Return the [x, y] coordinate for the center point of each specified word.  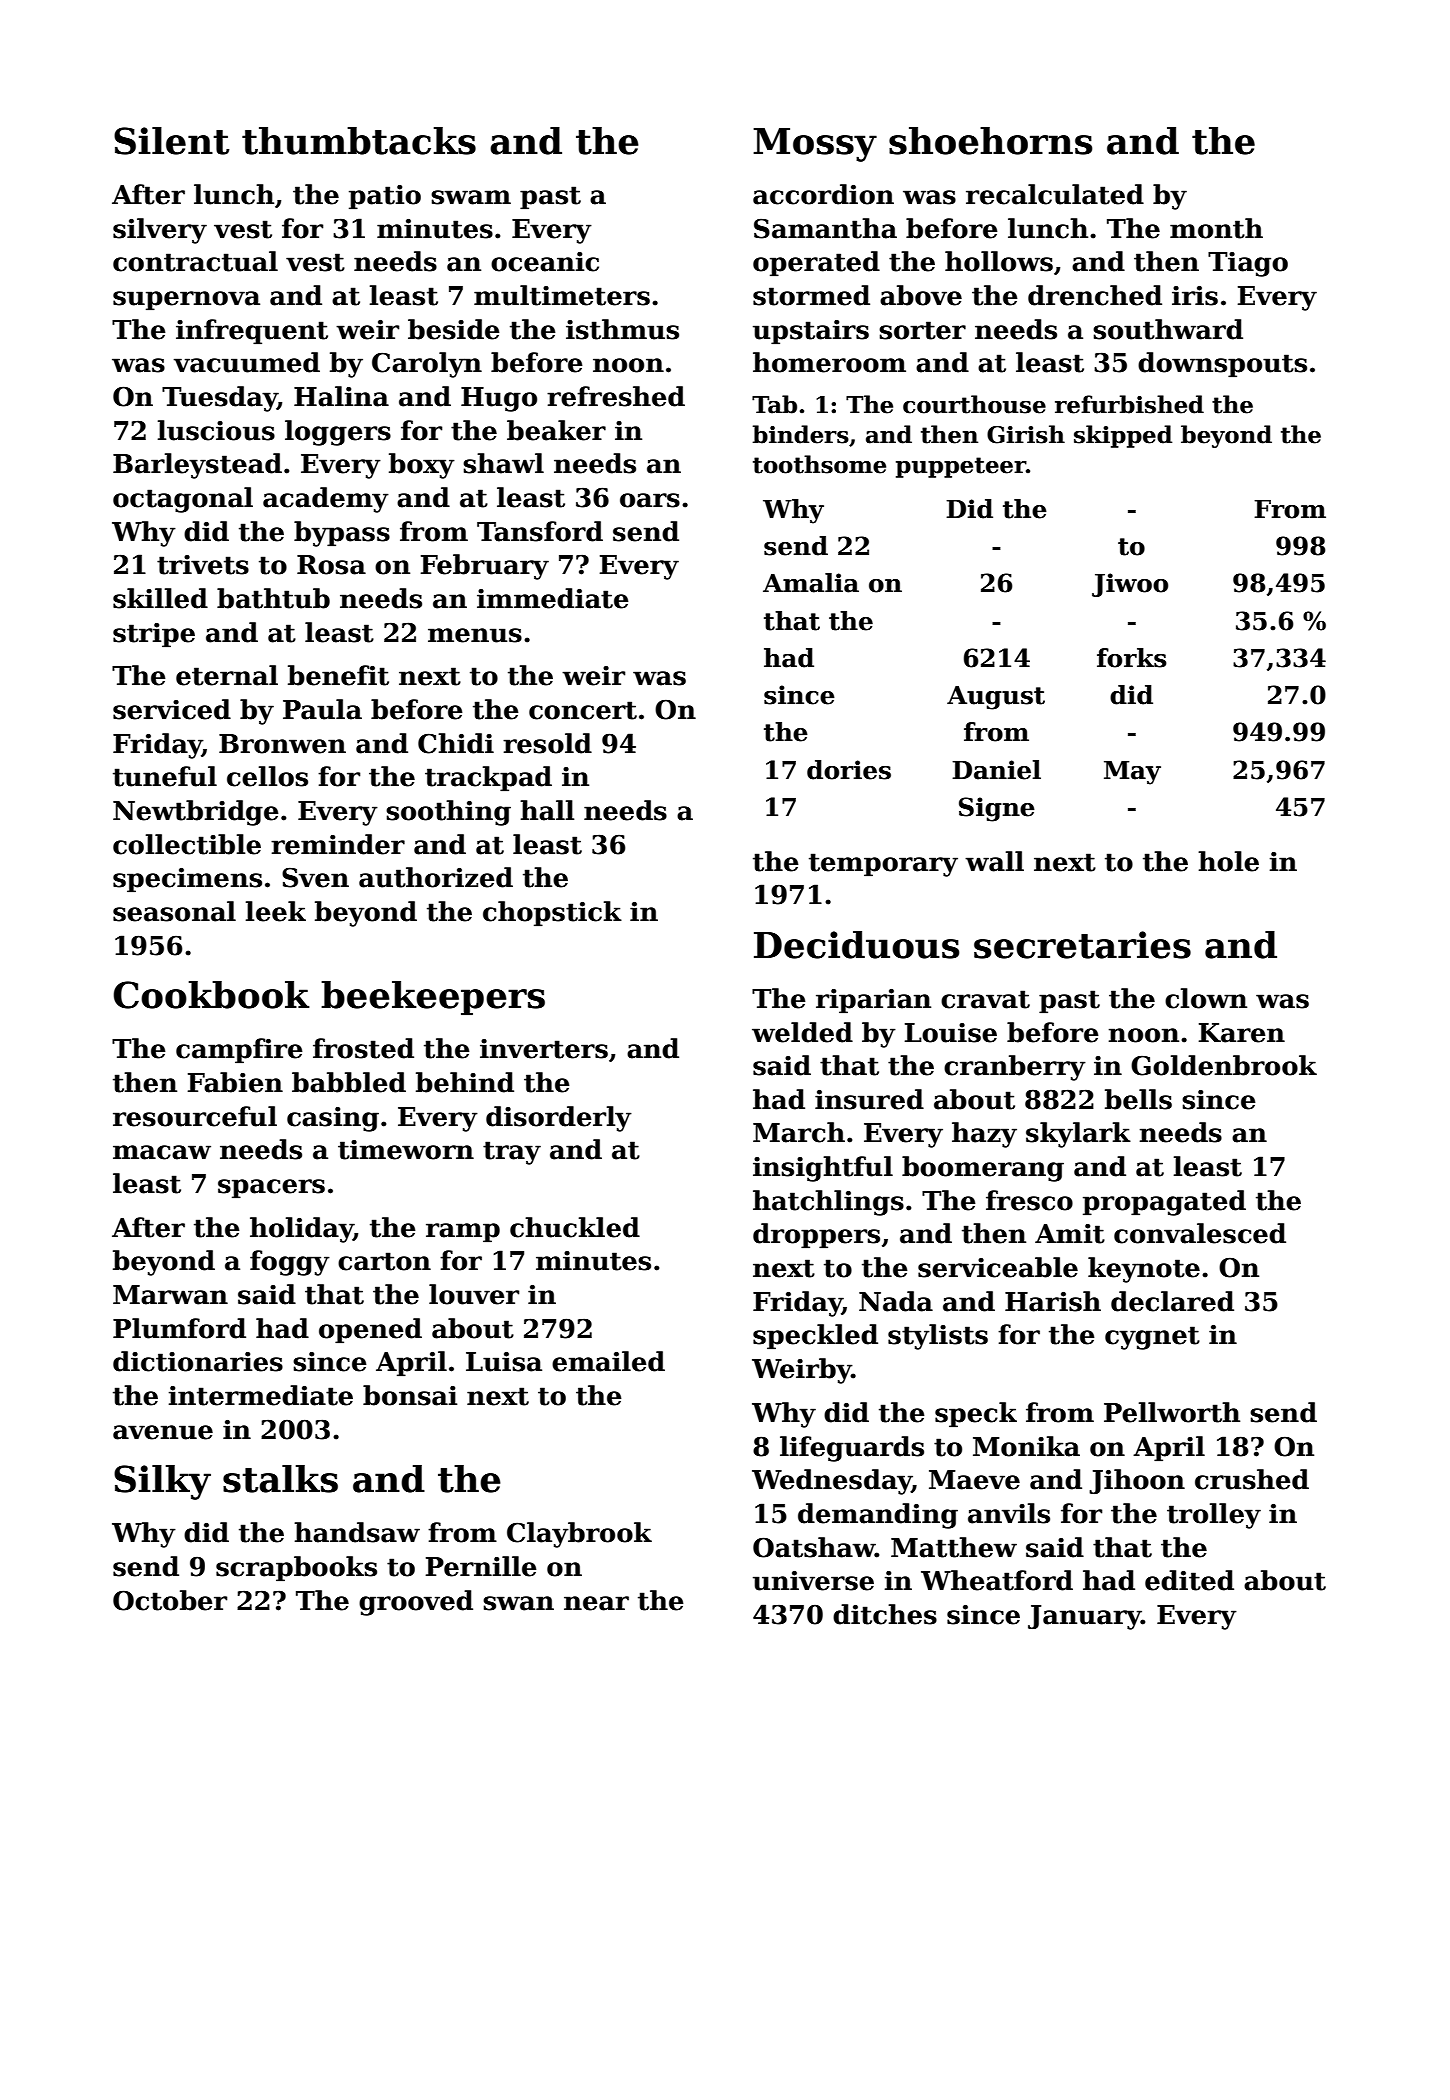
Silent [171, 141]
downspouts [1222, 365]
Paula [322, 709]
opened [370, 1331]
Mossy [815, 145]
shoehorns [991, 141]
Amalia [811, 583]
